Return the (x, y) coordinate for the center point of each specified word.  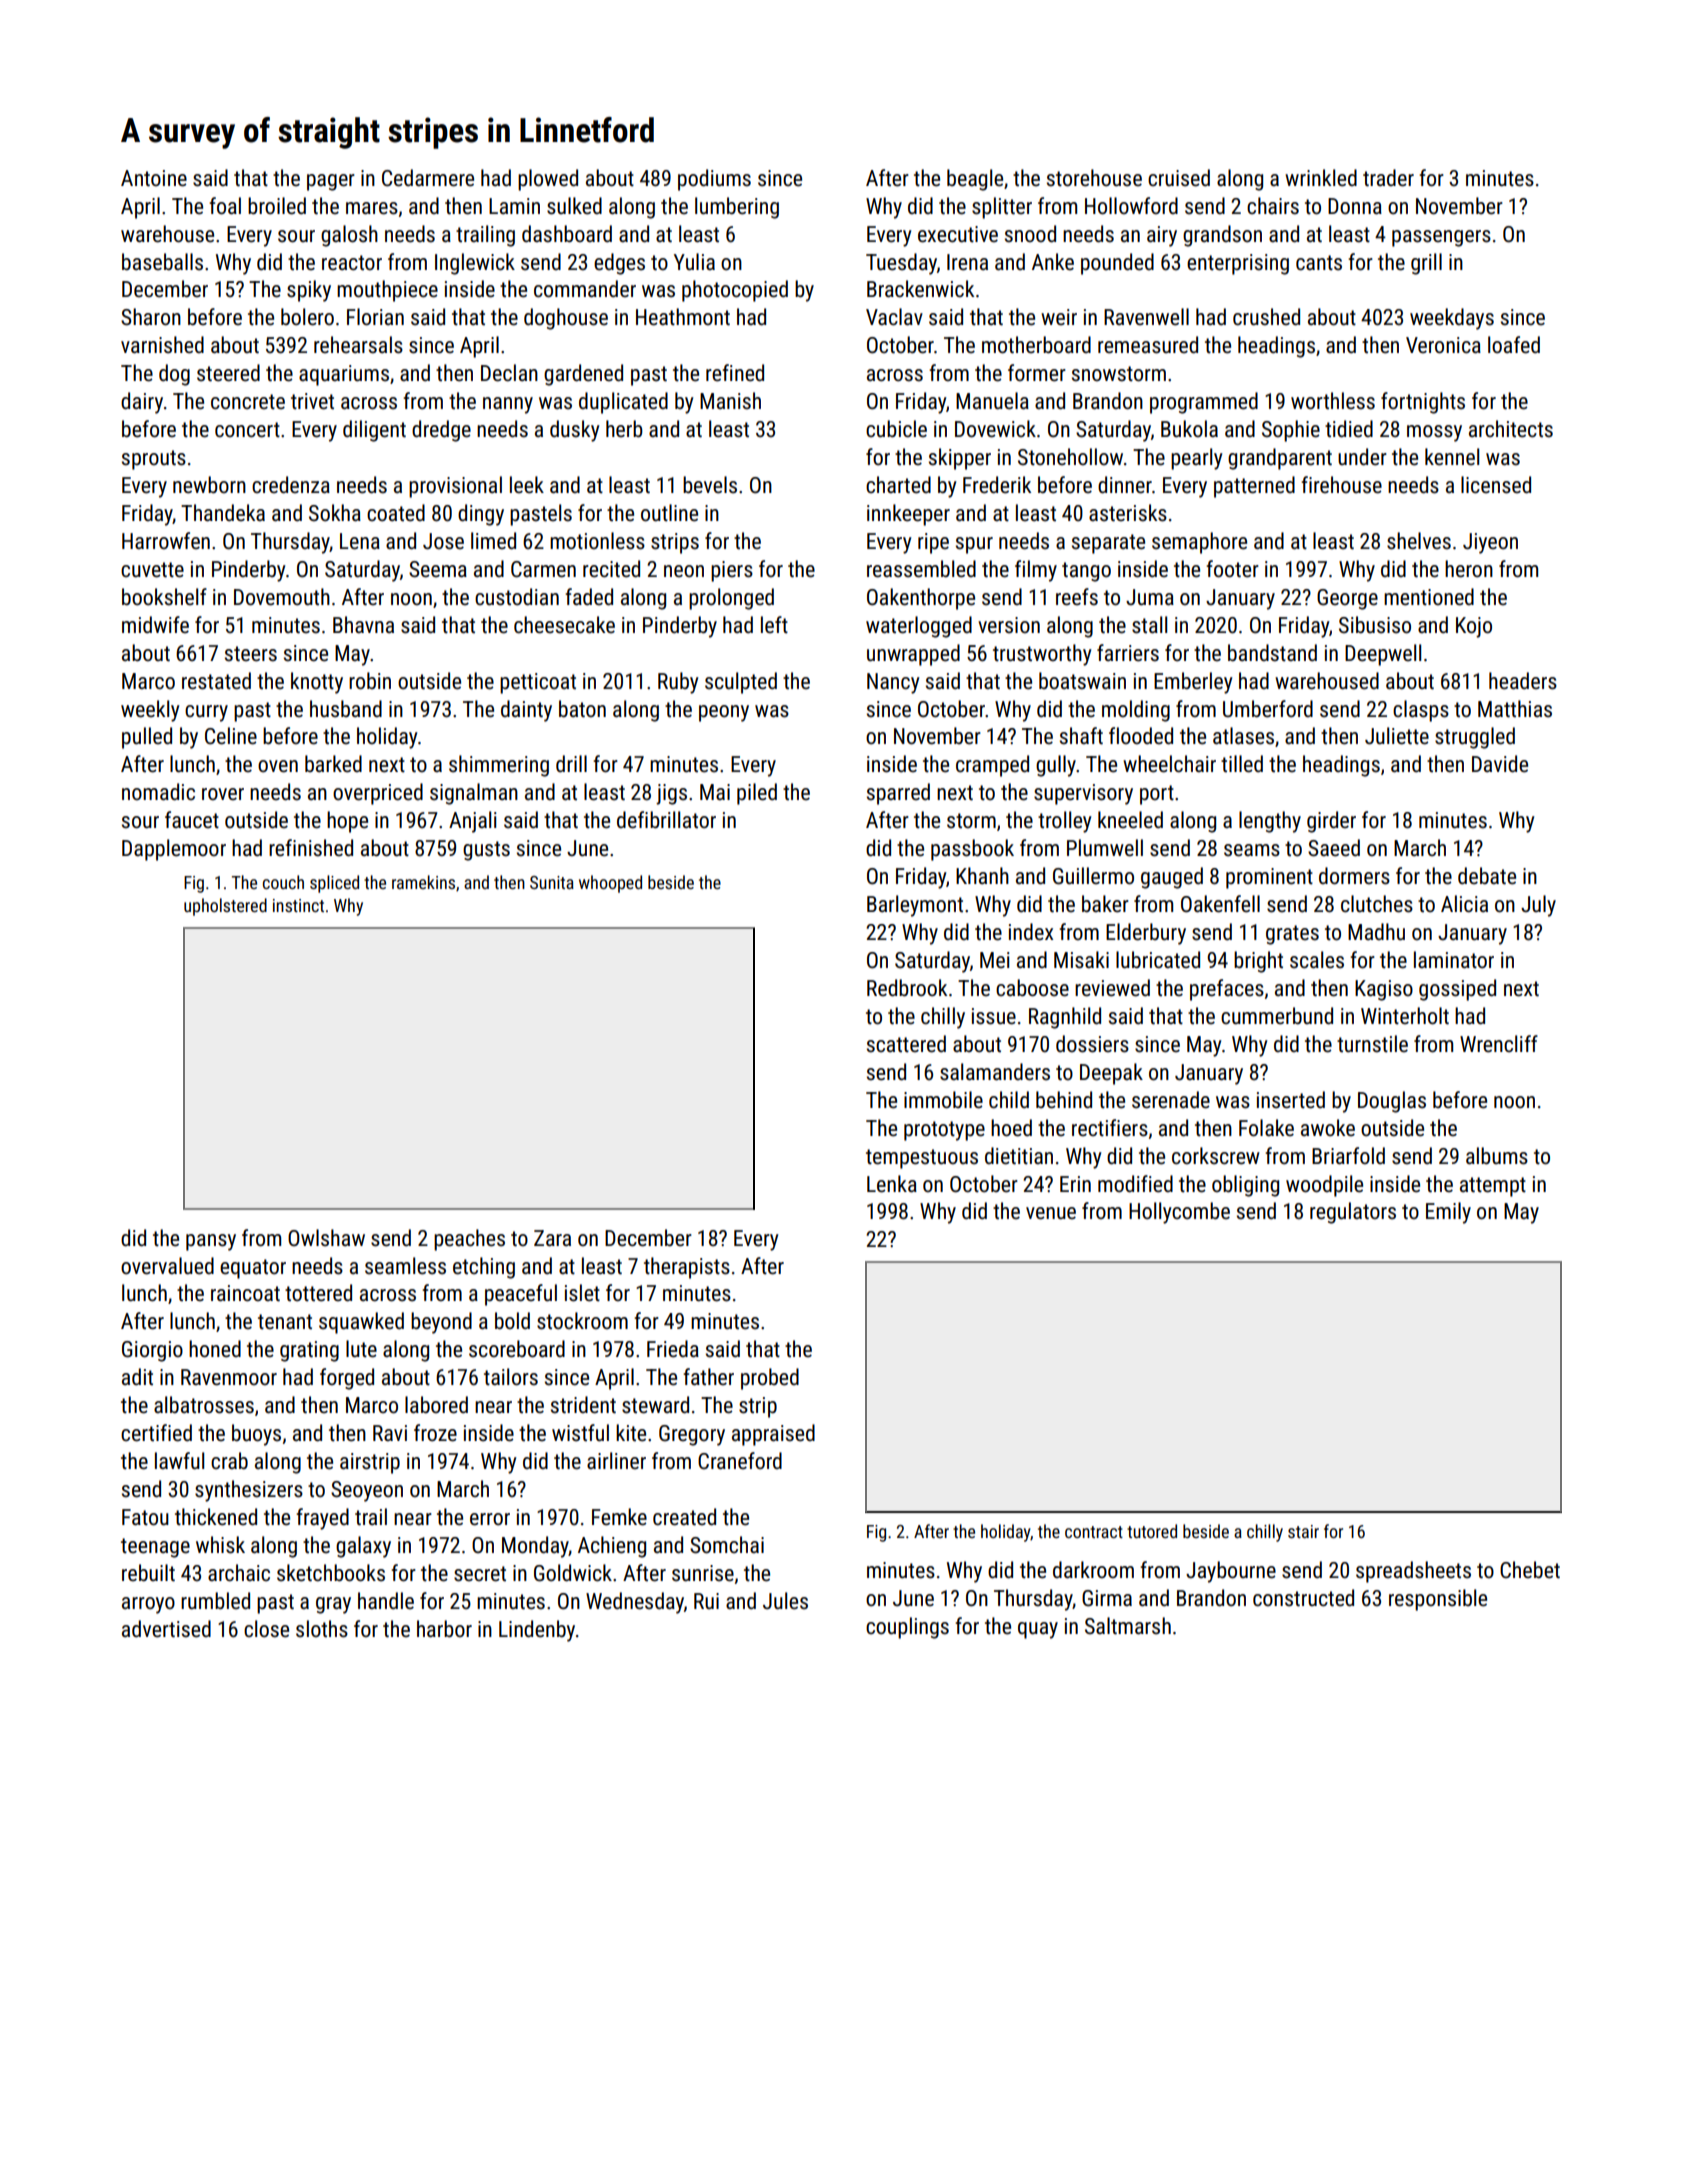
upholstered (225, 907)
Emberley (1193, 683)
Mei (995, 960)
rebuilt (148, 1573)
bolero (307, 317)
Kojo (1474, 627)
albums (1497, 1156)
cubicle (896, 429)
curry (206, 713)
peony (724, 713)
